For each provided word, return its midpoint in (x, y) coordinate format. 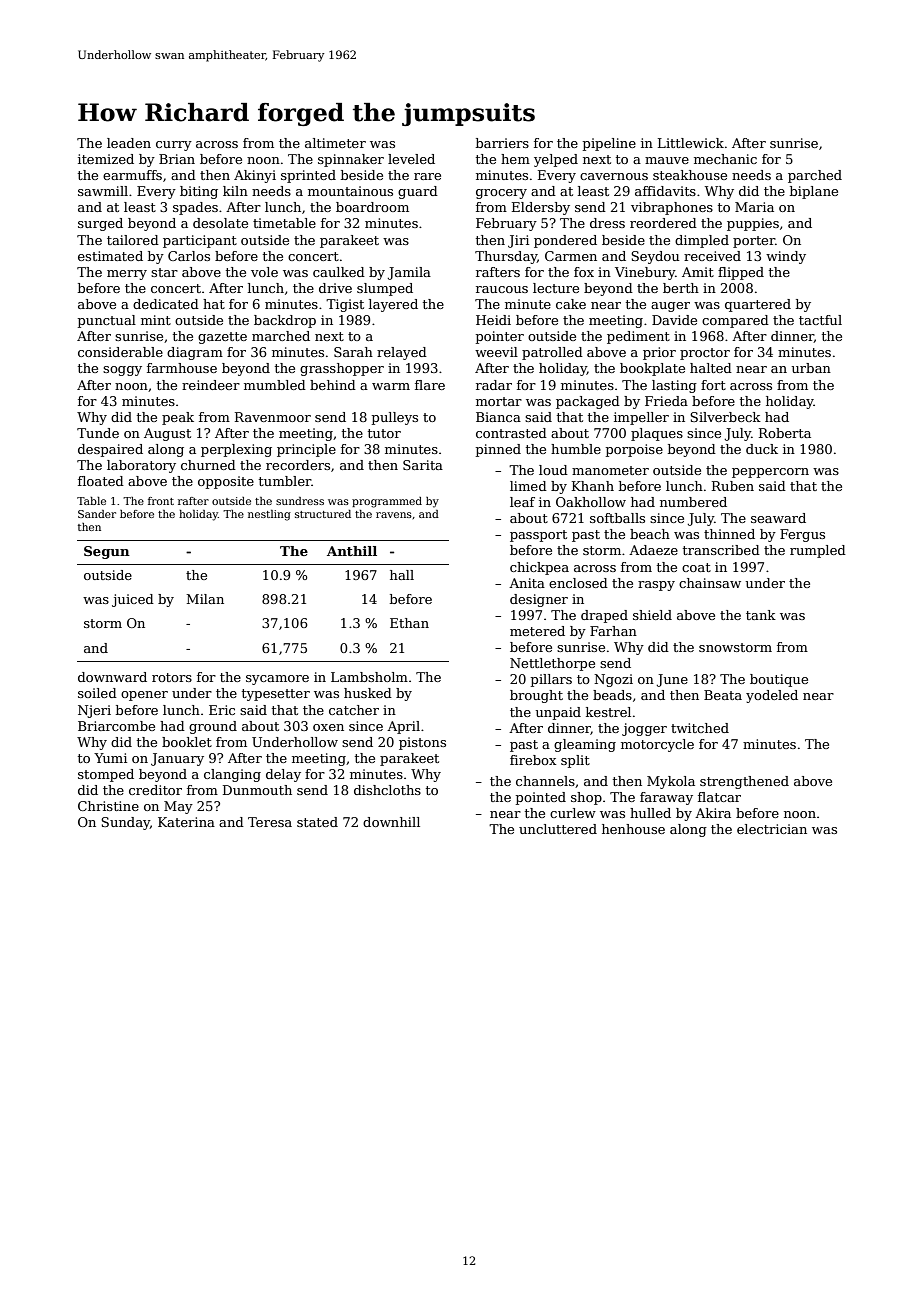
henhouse (633, 829)
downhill (391, 822)
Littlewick (691, 143)
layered (393, 305)
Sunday (125, 823)
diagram (195, 353)
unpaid (558, 713)
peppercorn (770, 473)
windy (786, 257)
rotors (172, 677)
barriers (502, 143)
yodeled (772, 696)
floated (101, 481)
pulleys (395, 418)
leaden (129, 143)
